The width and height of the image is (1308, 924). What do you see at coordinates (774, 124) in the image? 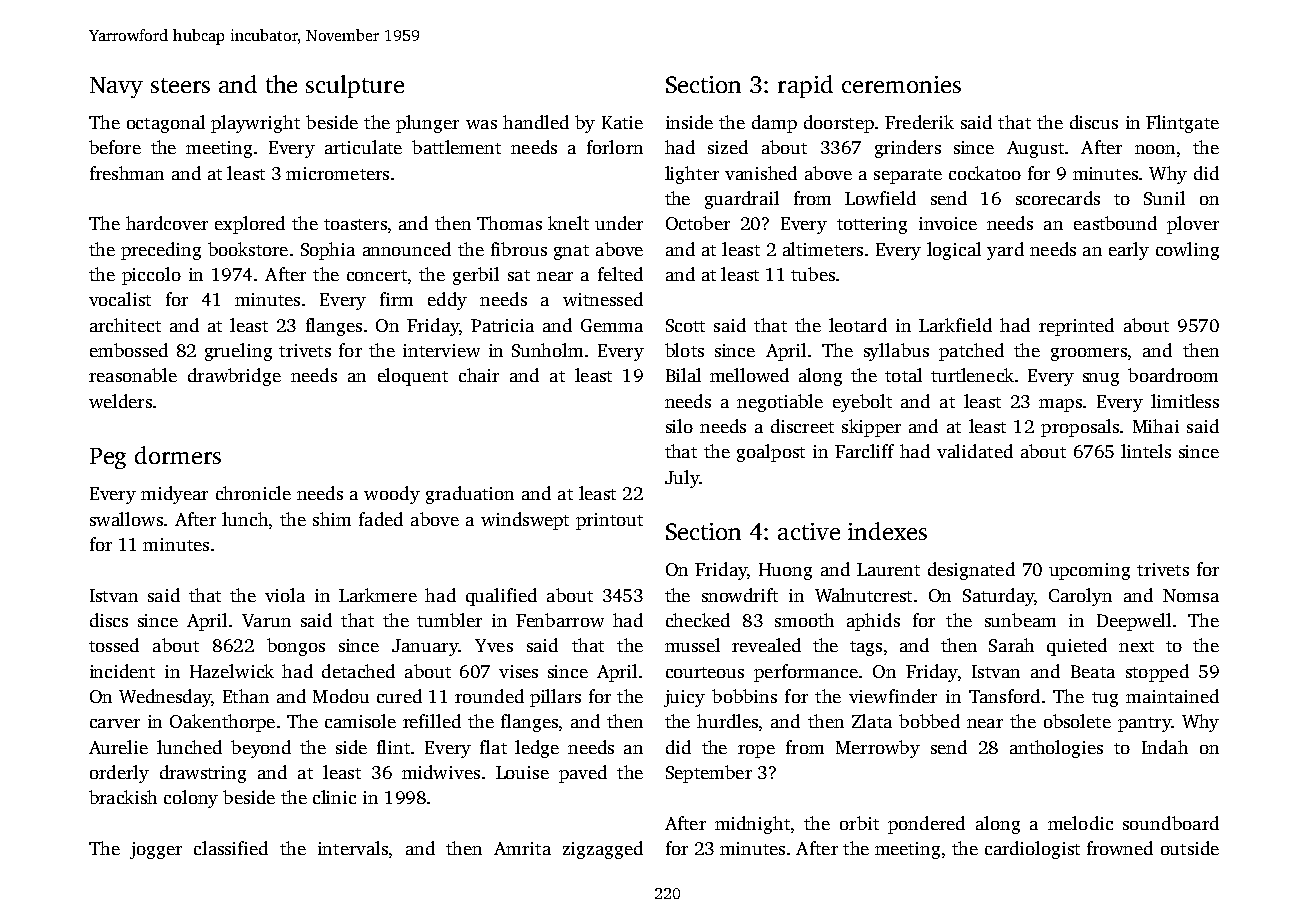
I see `damp` at bounding box center [774, 124].
